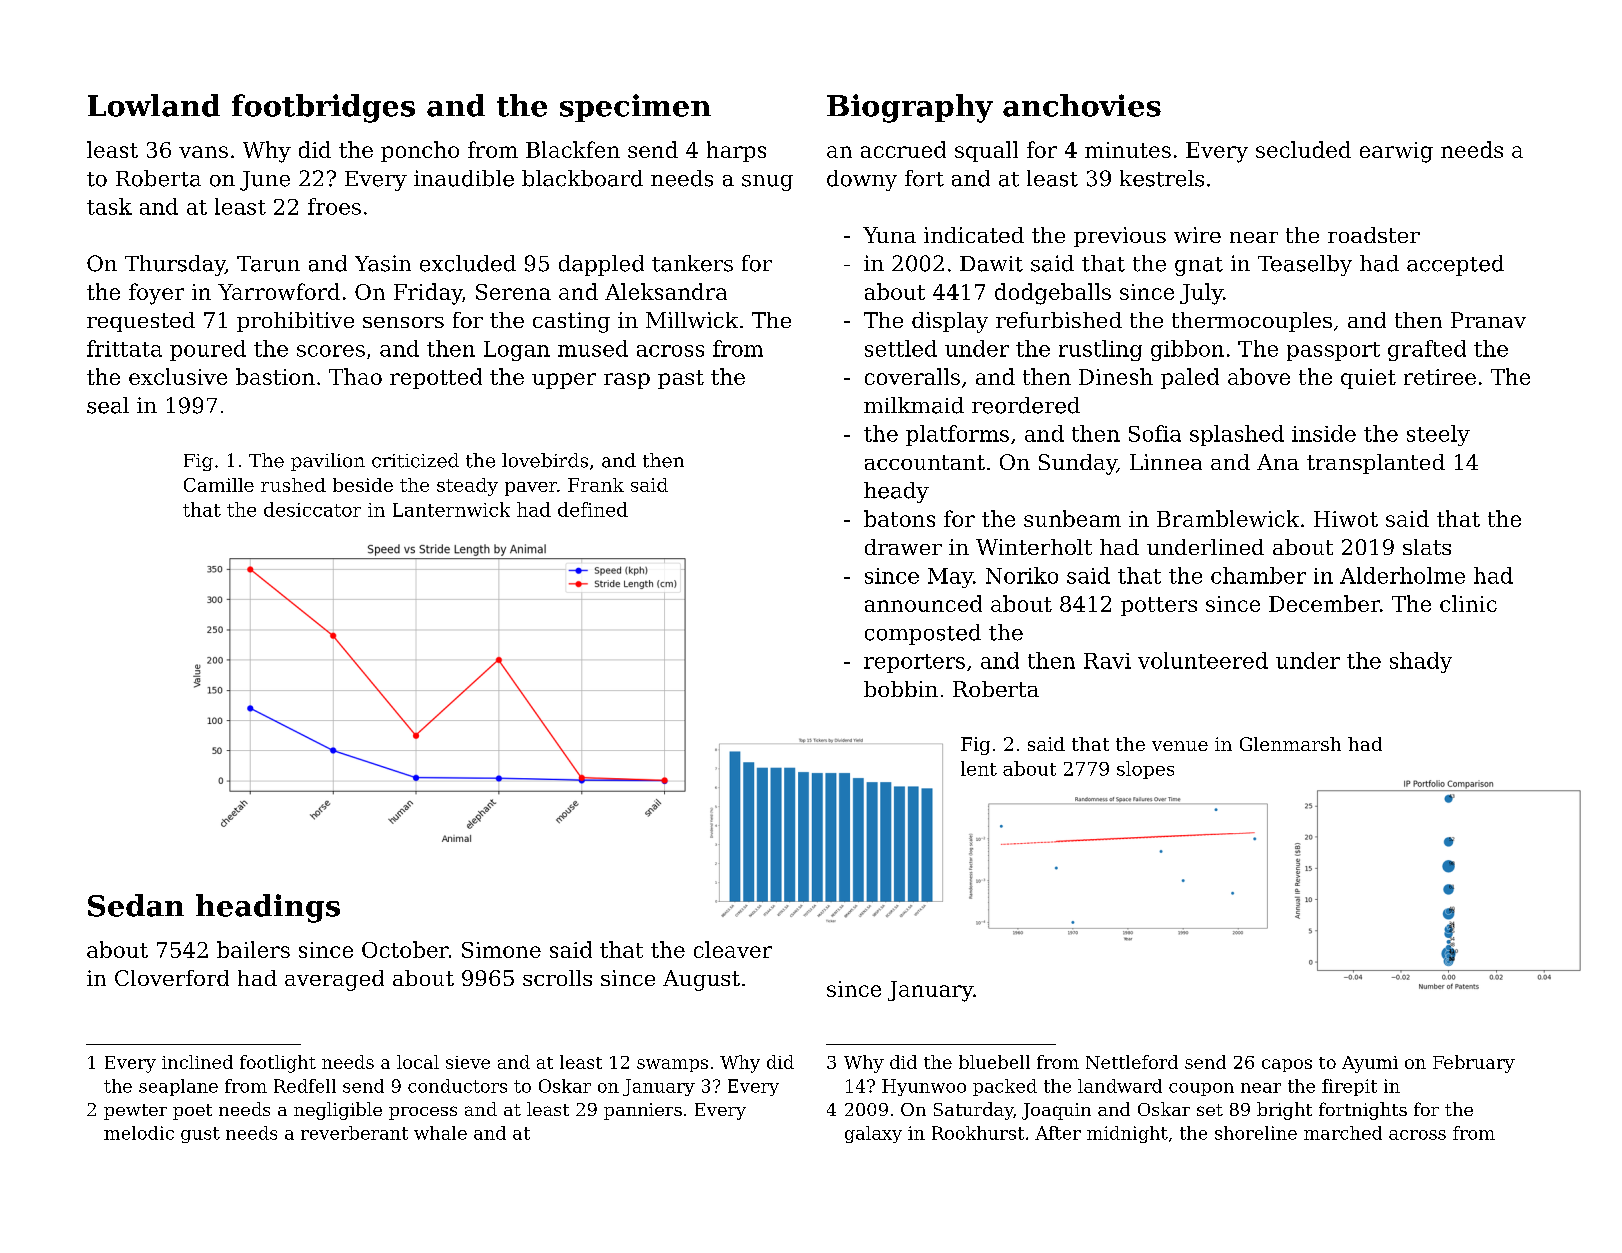  What do you see at coordinates (139, 1133) in the document?
I see `melodic` at bounding box center [139, 1133].
